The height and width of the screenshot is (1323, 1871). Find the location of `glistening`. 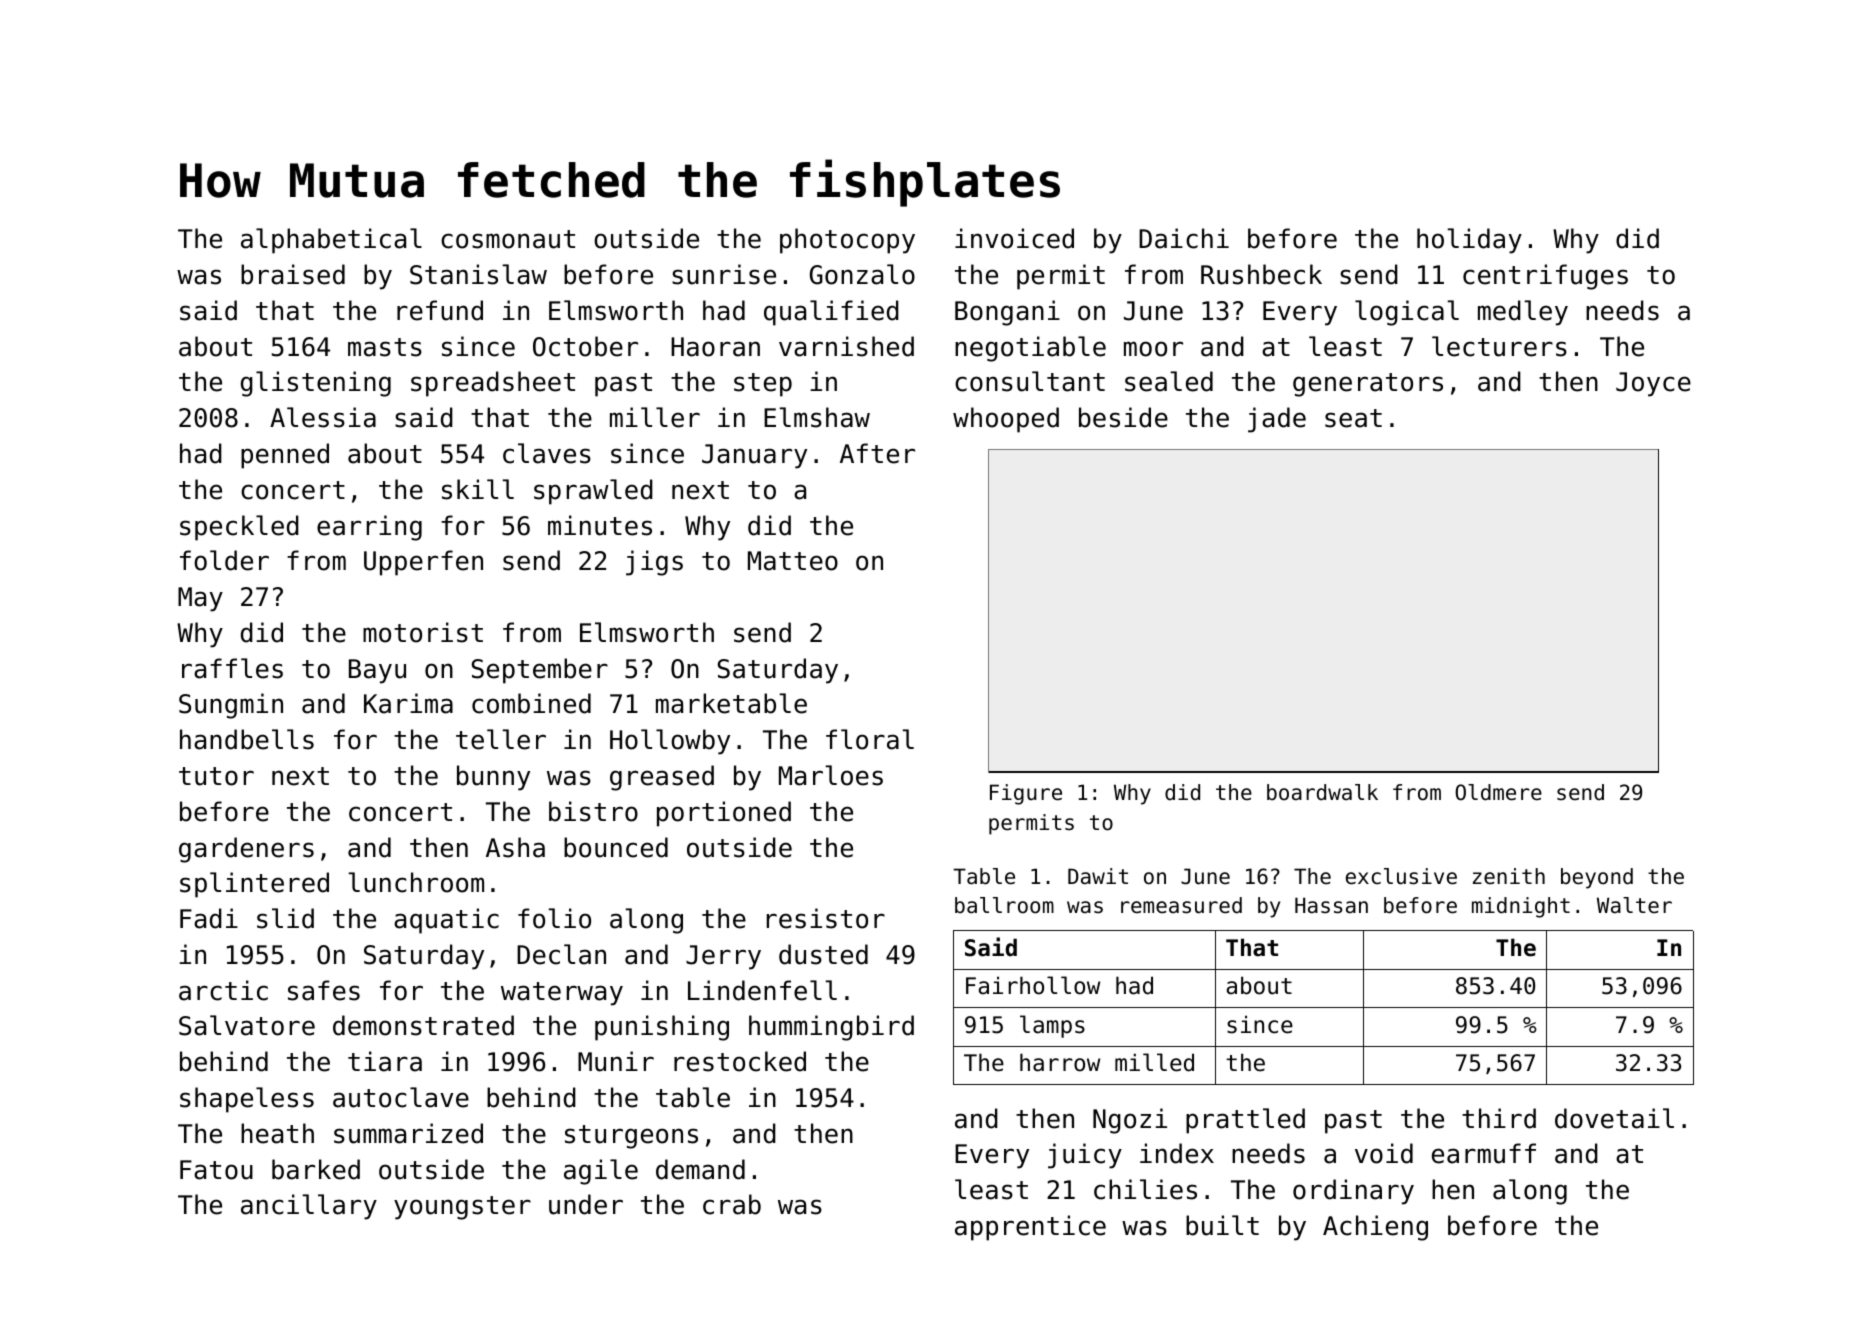

glistening is located at coordinates (316, 384).
